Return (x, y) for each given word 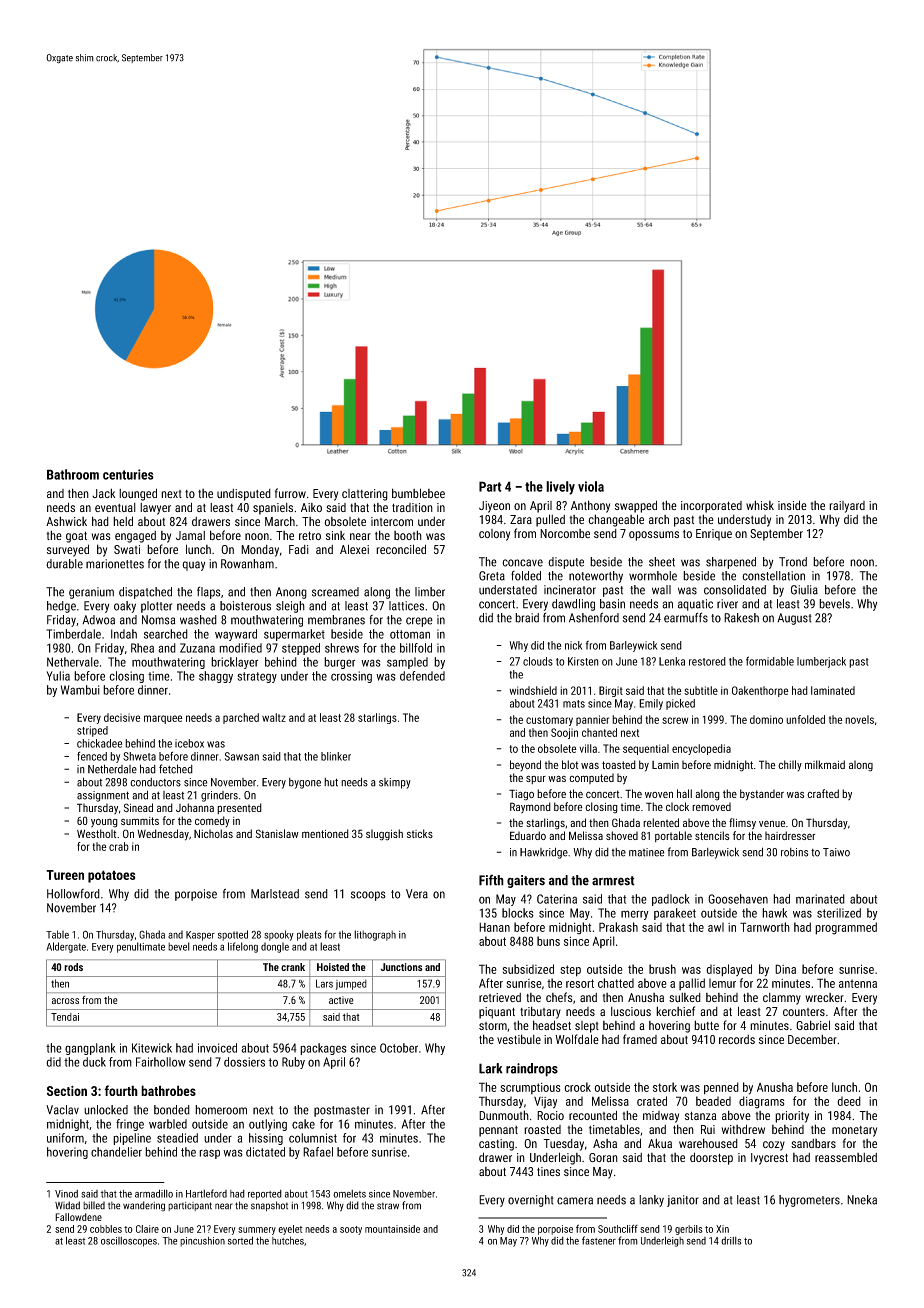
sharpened (731, 563)
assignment (103, 796)
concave (522, 563)
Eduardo (528, 835)
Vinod (66, 1194)
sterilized (839, 913)
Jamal (190, 535)
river (727, 604)
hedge (61, 607)
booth (408, 535)
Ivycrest (769, 1159)
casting (496, 1145)
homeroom (221, 1110)
